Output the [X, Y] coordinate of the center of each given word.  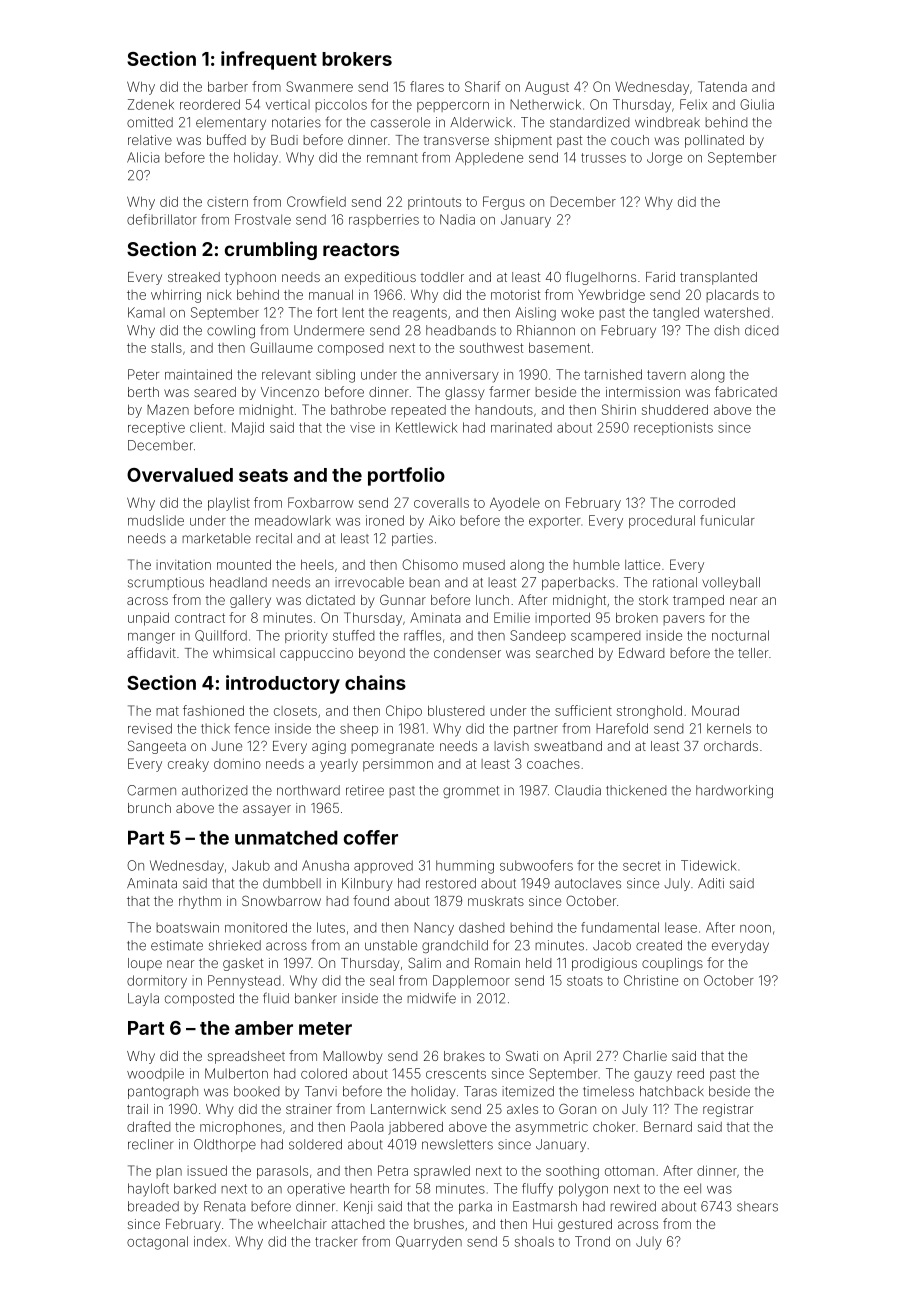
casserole [400, 122]
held [538, 963]
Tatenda [722, 86]
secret [642, 866]
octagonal [157, 1243]
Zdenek [151, 104]
